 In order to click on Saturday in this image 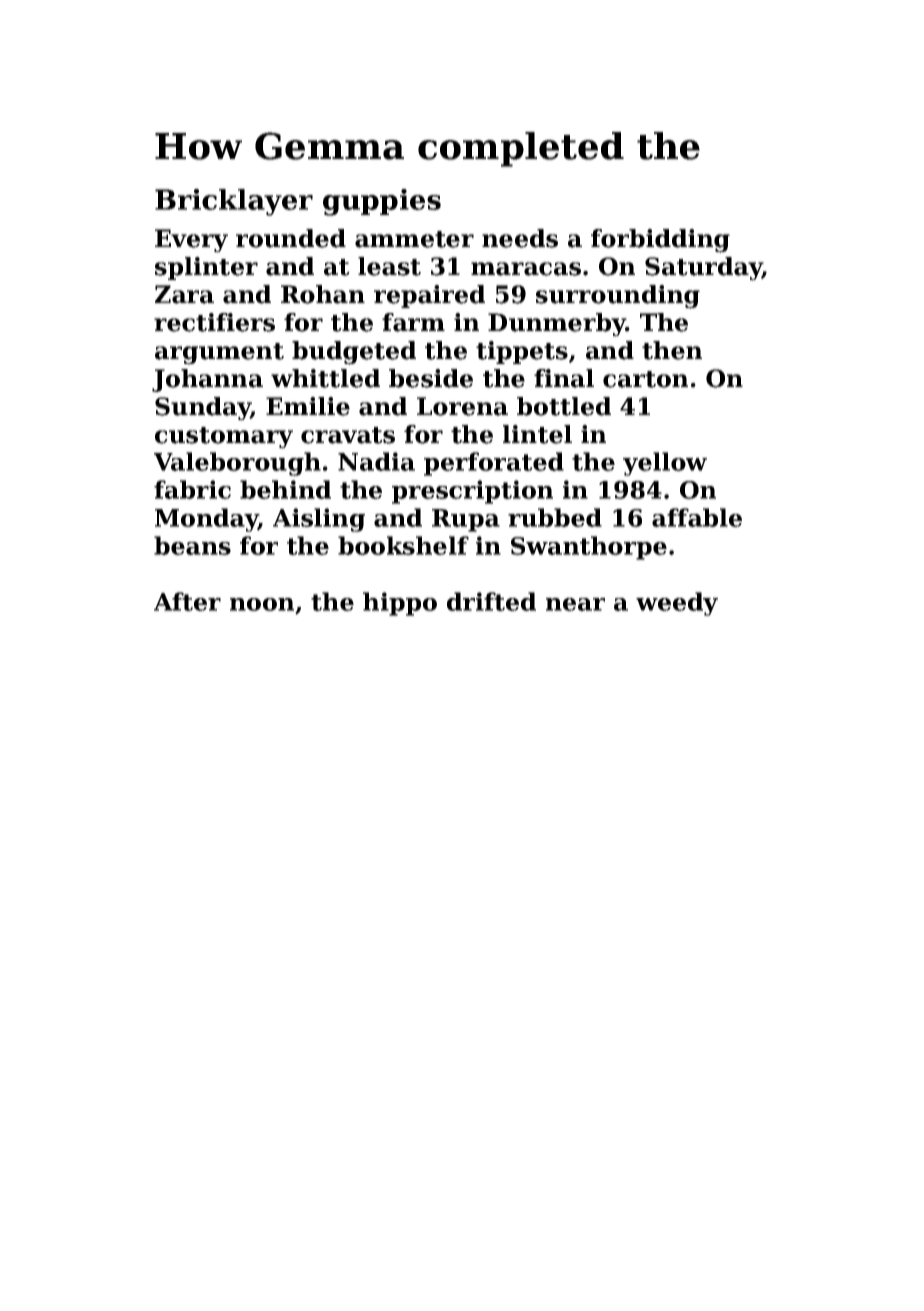, I will do `click(703, 269)`.
